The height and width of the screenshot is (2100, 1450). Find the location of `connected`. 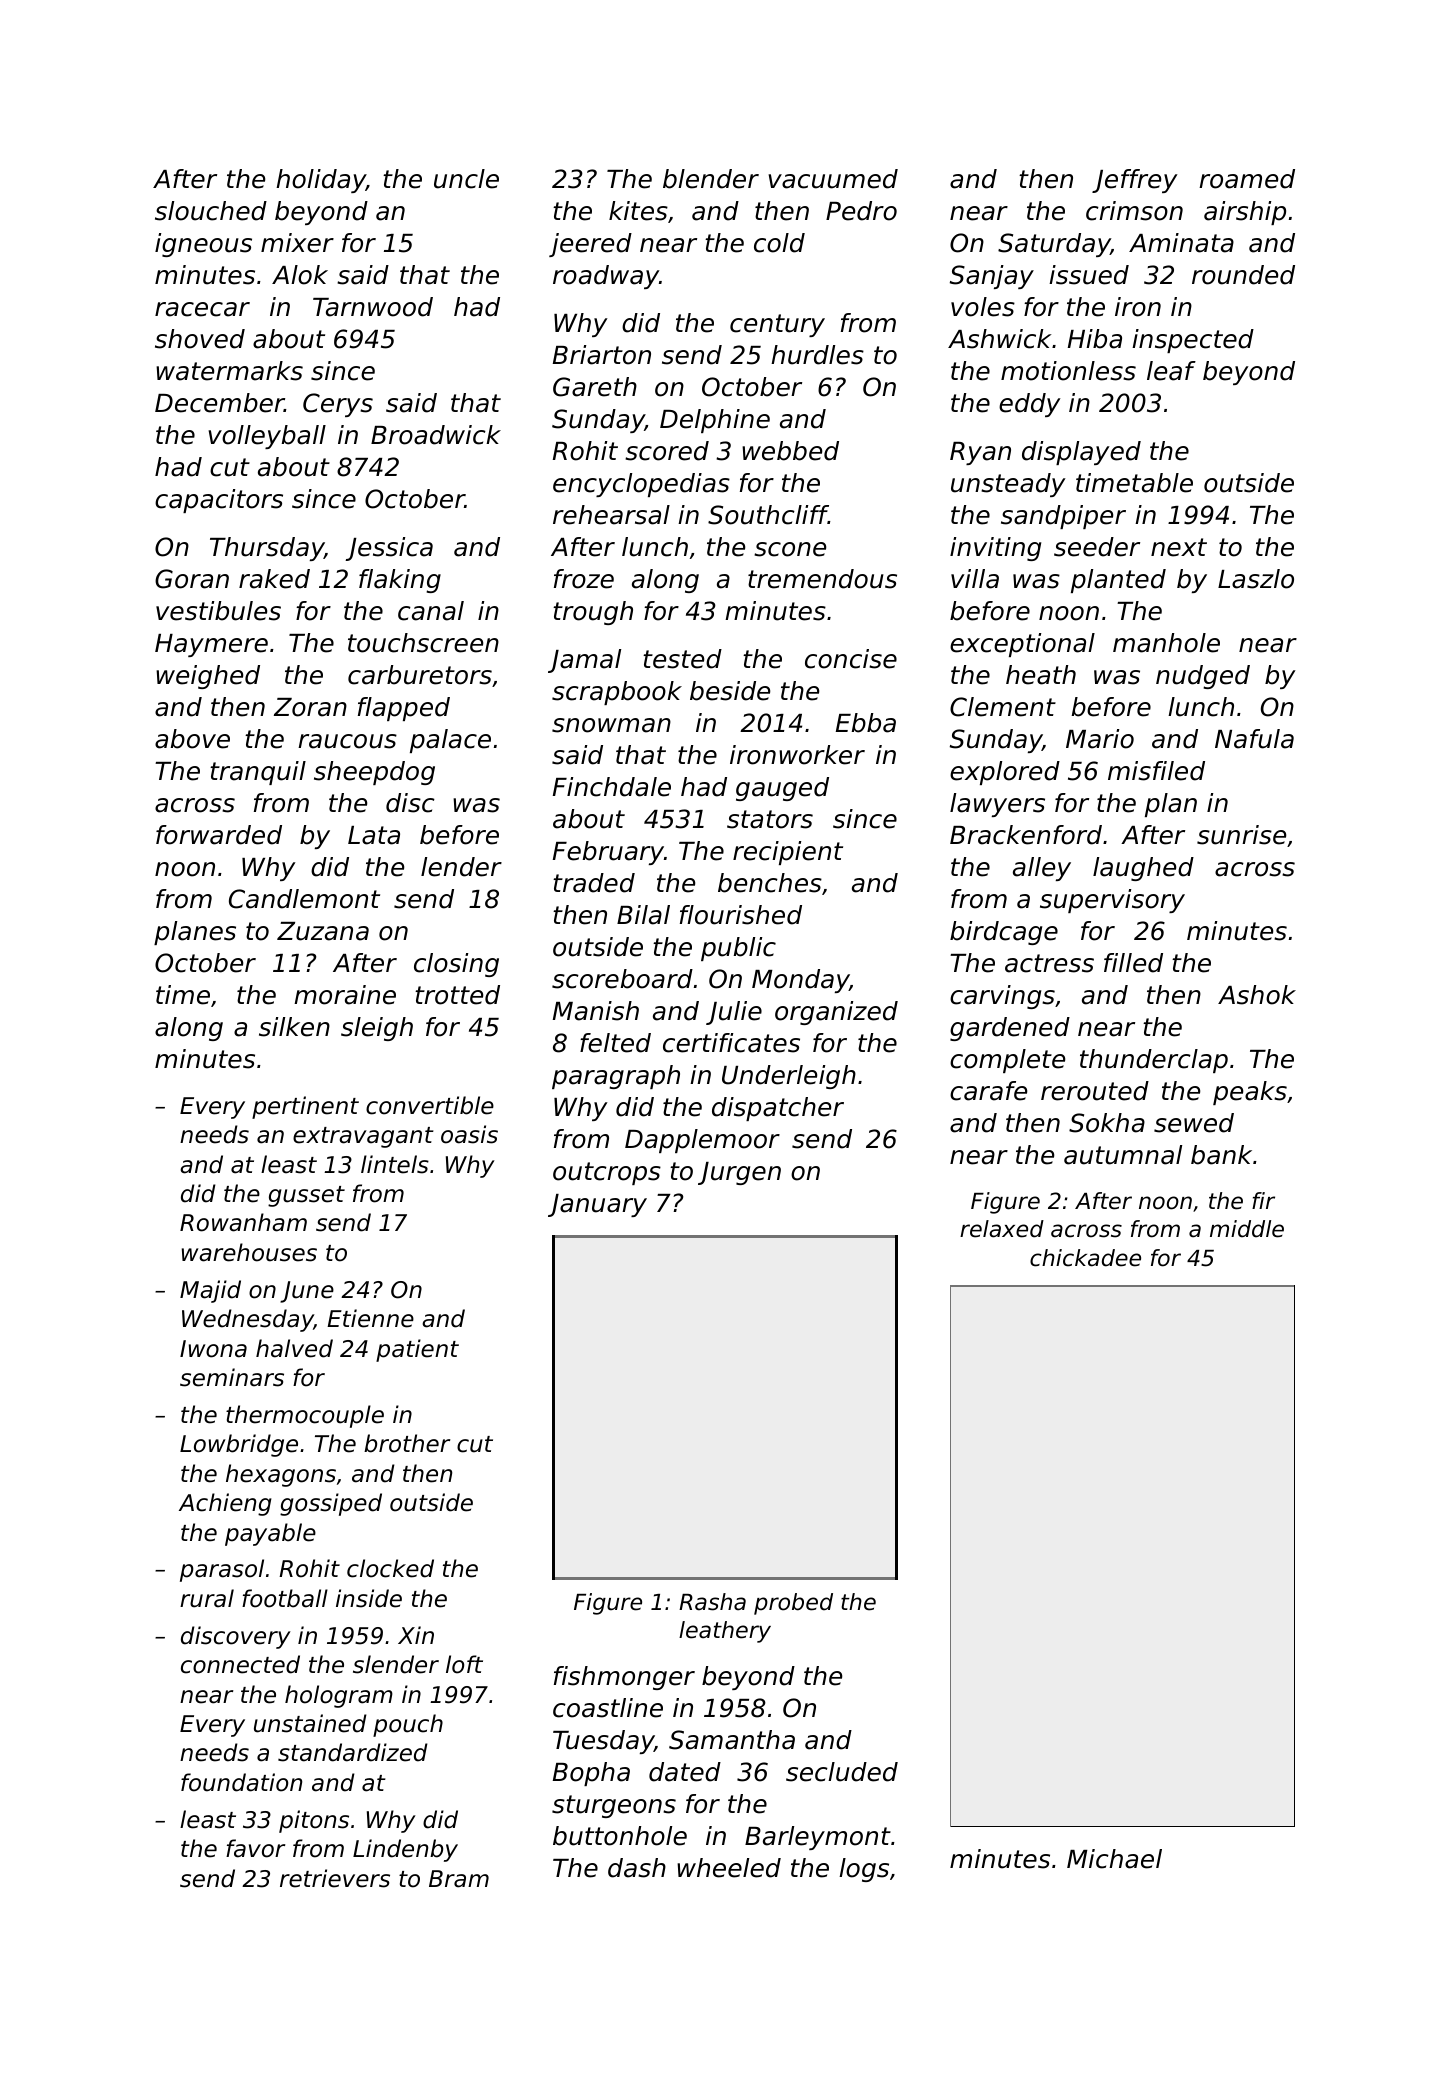

connected is located at coordinates (240, 1664).
